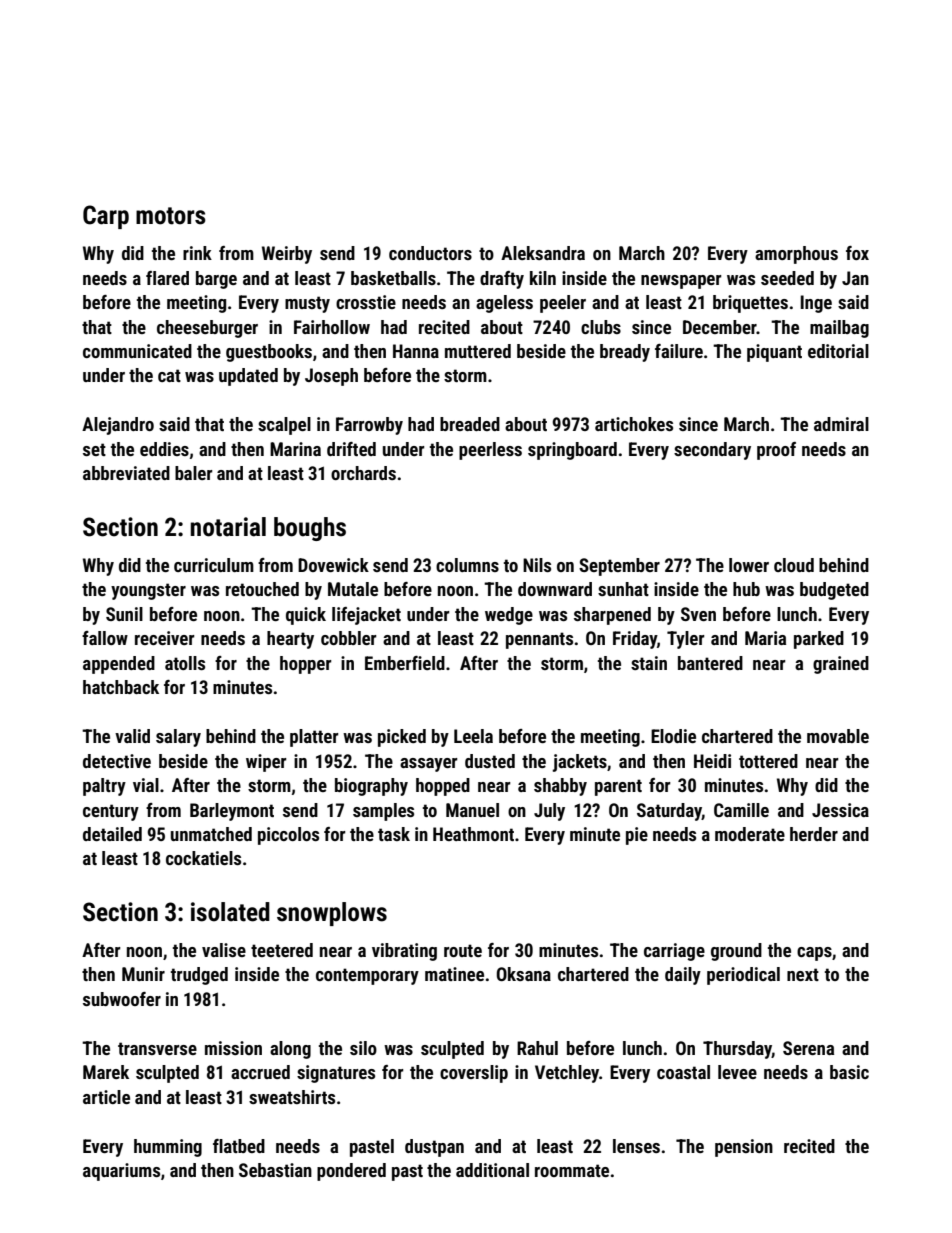 Image resolution: width=952 pixels, height=1233 pixels. I want to click on Heidi, so click(712, 761).
